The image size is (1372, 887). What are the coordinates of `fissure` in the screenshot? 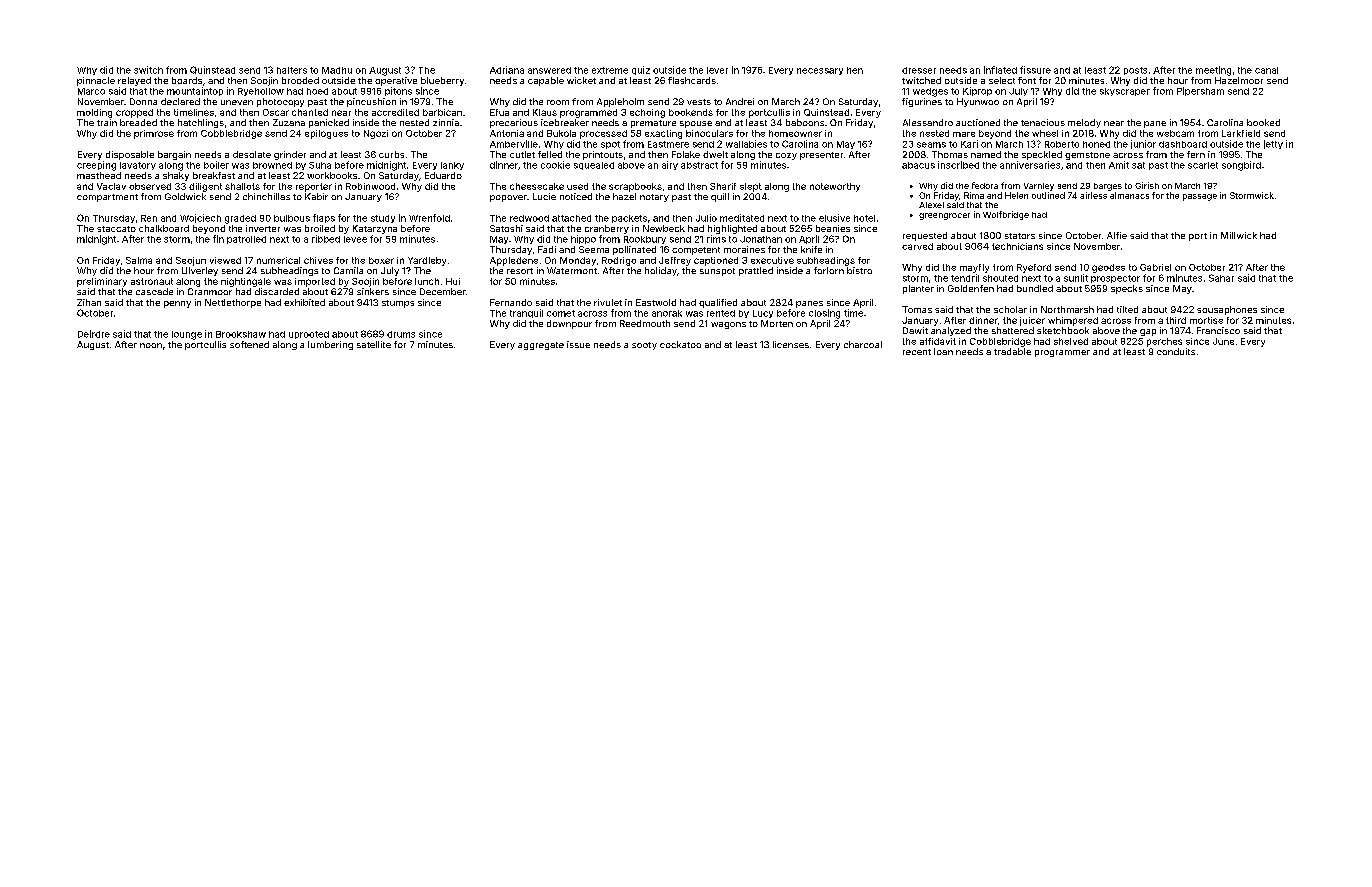 It's located at (1035, 70).
